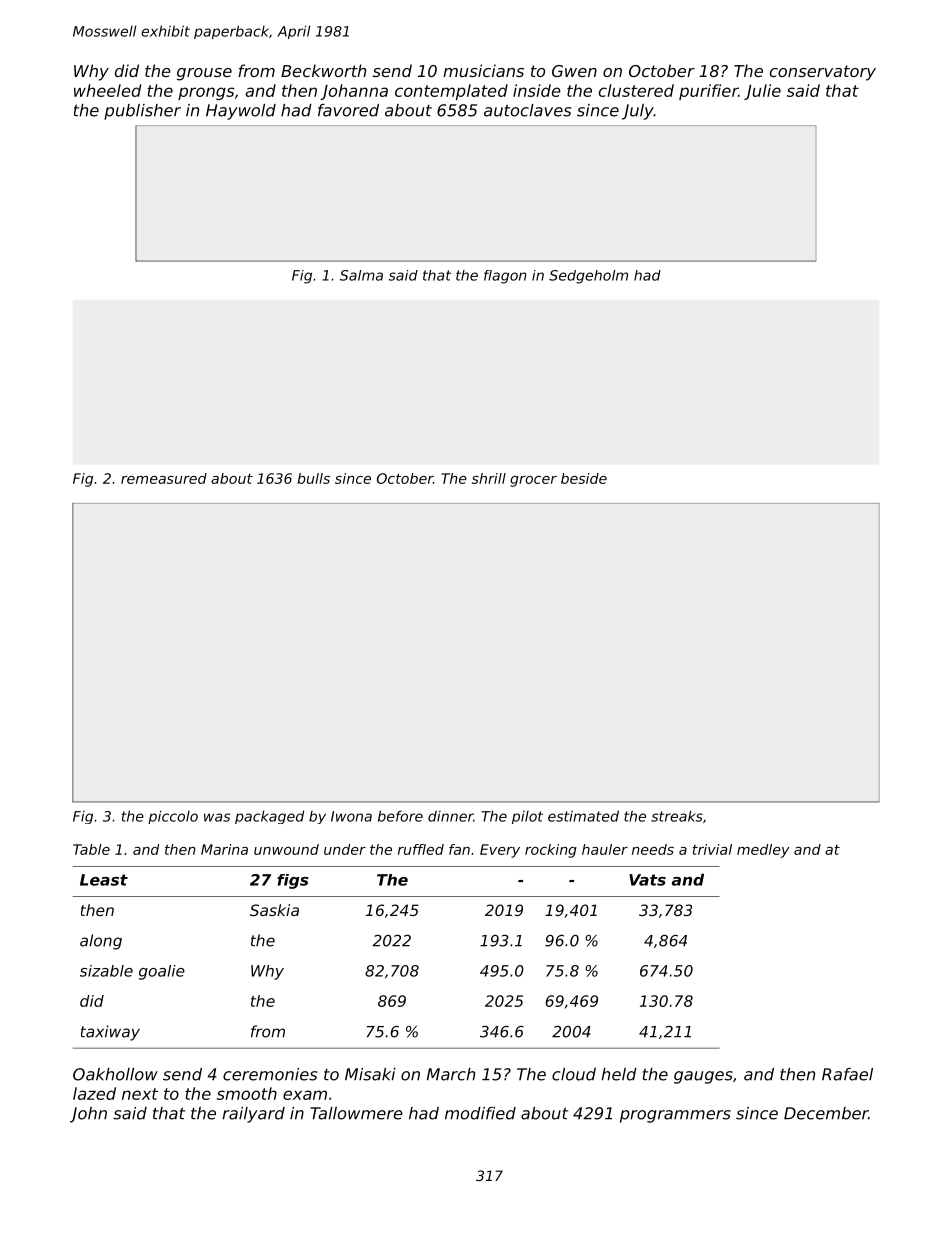 The width and height of the screenshot is (952, 1233). Describe the element at coordinates (505, 277) in the screenshot. I see `flagon` at that location.
